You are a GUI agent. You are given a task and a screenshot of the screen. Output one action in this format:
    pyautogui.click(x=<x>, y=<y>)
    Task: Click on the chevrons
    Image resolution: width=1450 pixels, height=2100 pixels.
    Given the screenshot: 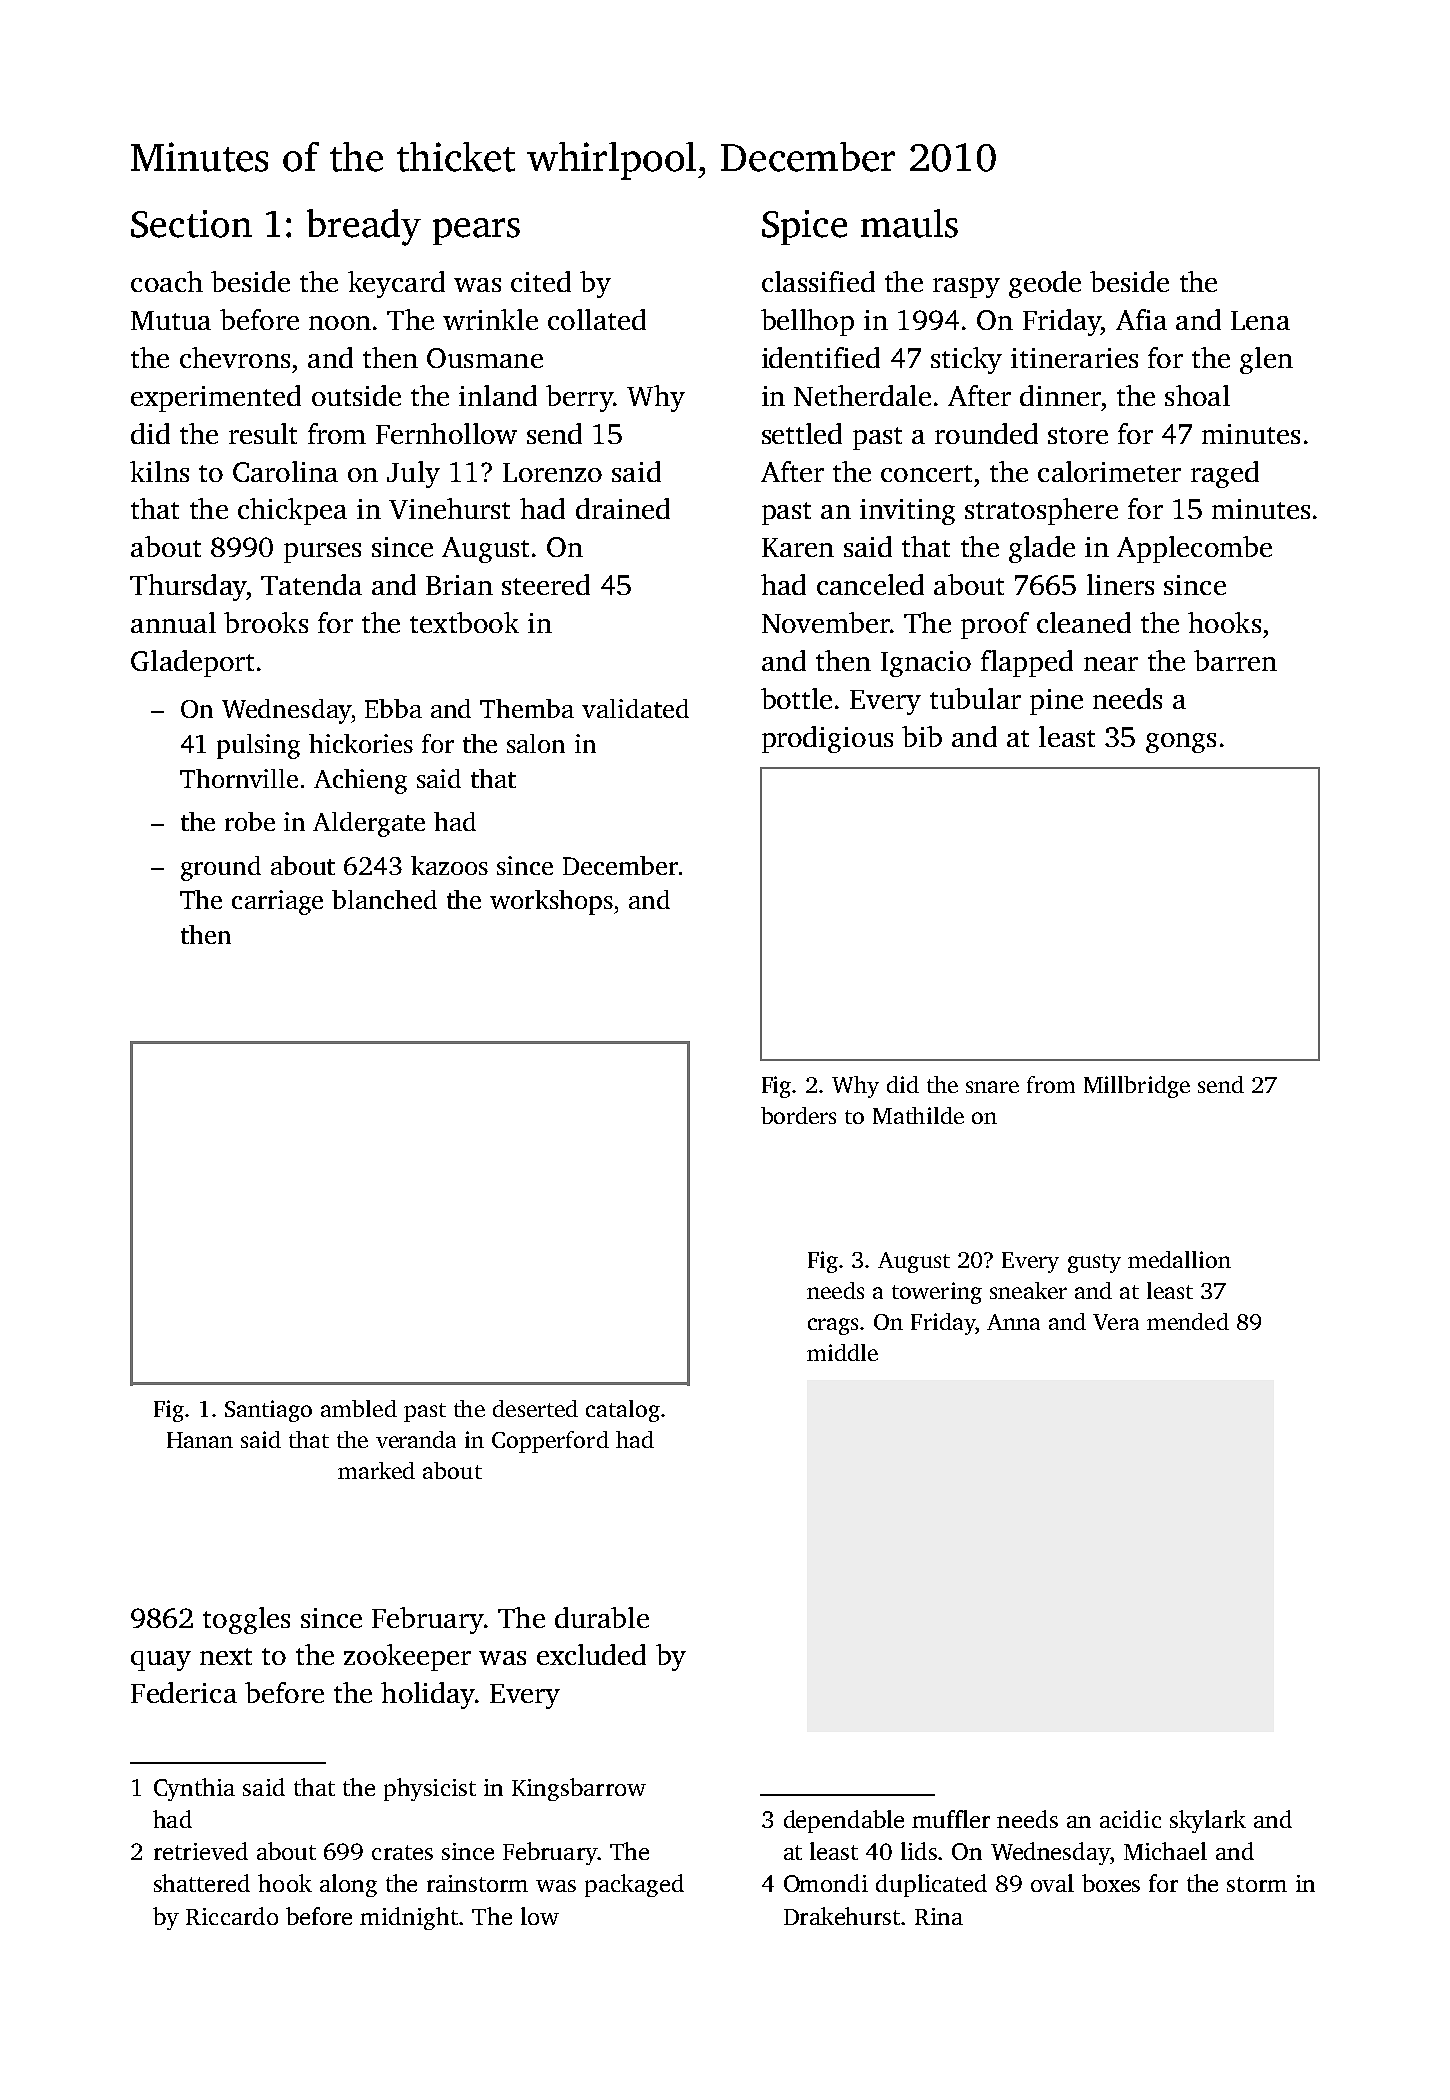 What is the action you would take?
    pyautogui.click(x=235, y=357)
